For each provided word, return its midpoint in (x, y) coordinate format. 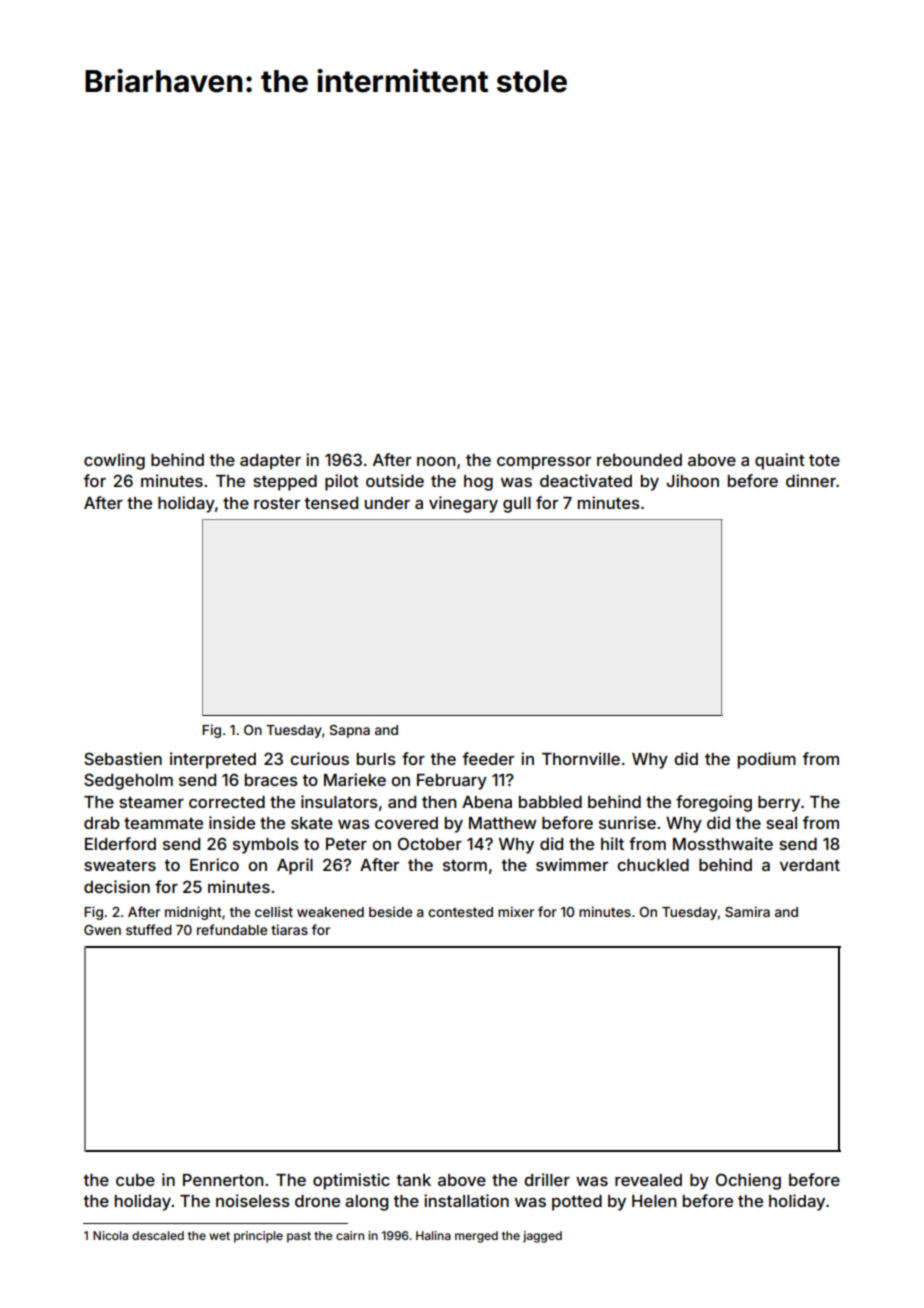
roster (277, 503)
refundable (232, 929)
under (387, 503)
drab (102, 823)
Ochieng (748, 1181)
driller (547, 1179)
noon (436, 461)
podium (767, 760)
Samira (747, 911)
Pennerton (223, 1180)
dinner (811, 480)
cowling (114, 461)
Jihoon (692, 480)
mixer (516, 911)
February (452, 782)
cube (135, 1180)
